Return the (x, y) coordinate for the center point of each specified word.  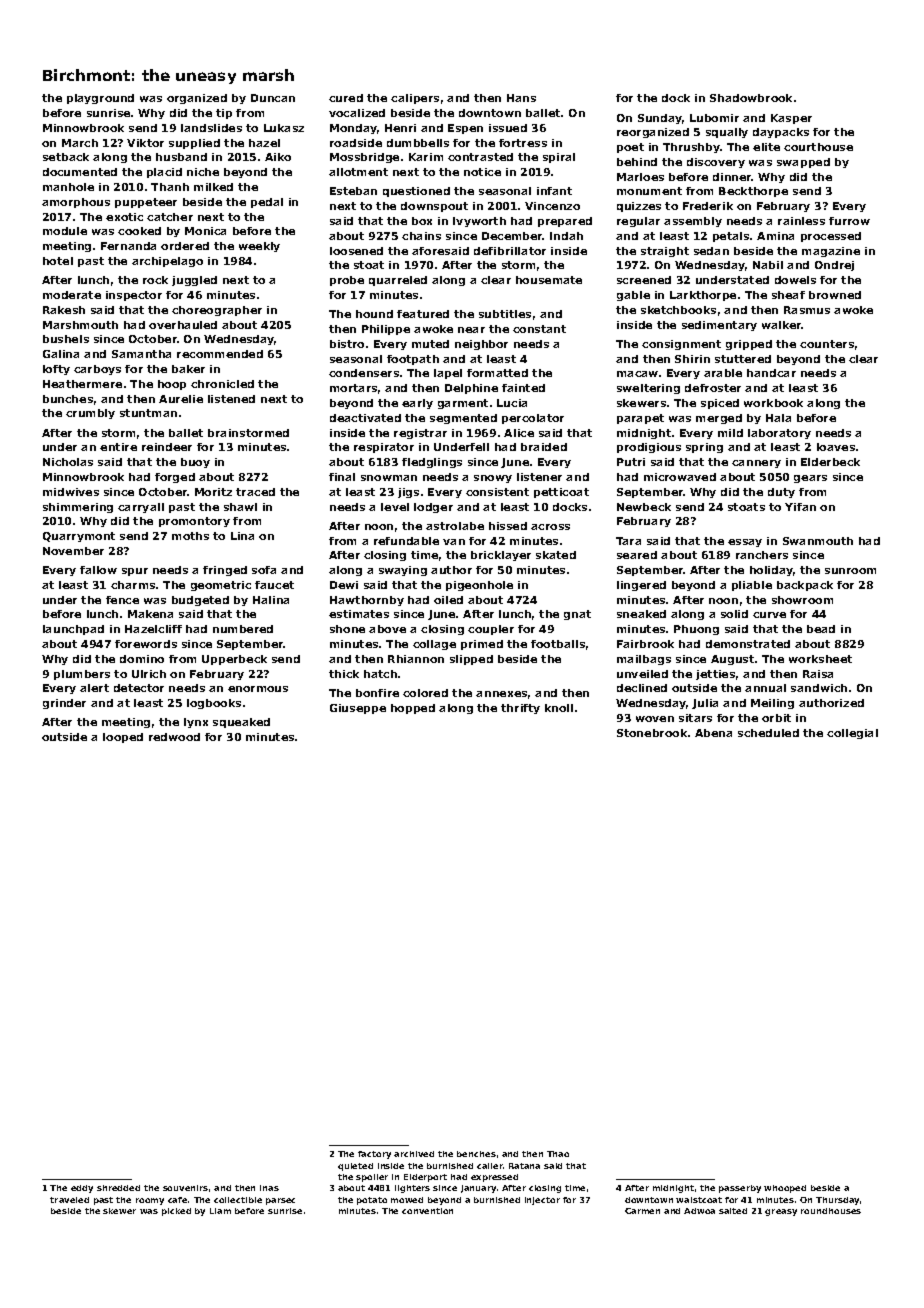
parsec (280, 1201)
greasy (781, 1212)
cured (346, 98)
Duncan (273, 98)
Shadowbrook (751, 98)
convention (427, 1211)
